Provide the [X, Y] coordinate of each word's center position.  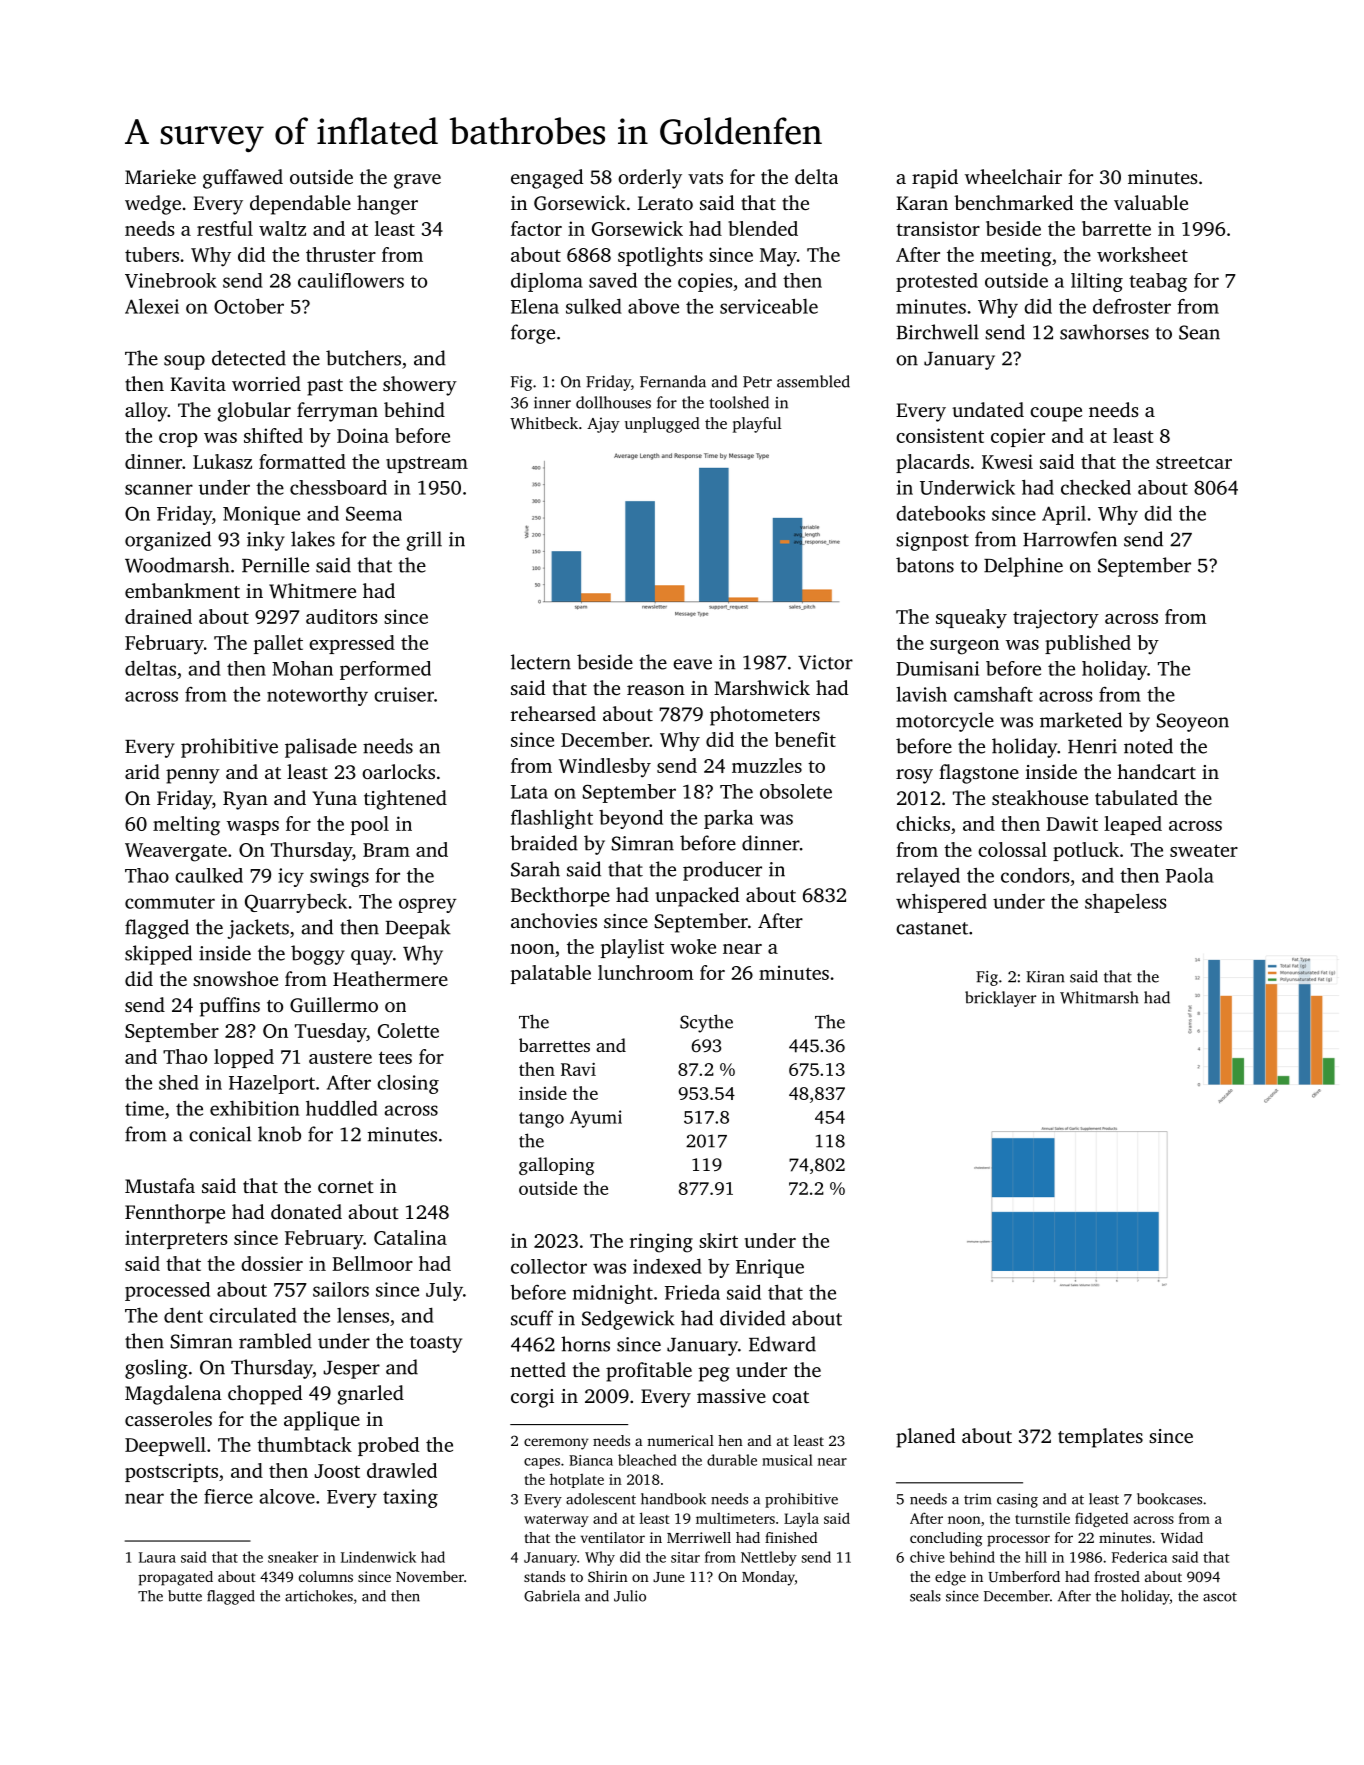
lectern [541, 662]
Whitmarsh [1099, 997]
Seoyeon [1193, 722]
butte [185, 1596]
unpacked [697, 897]
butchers [363, 358]
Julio [630, 1596]
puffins [230, 1007]
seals [925, 1596]
